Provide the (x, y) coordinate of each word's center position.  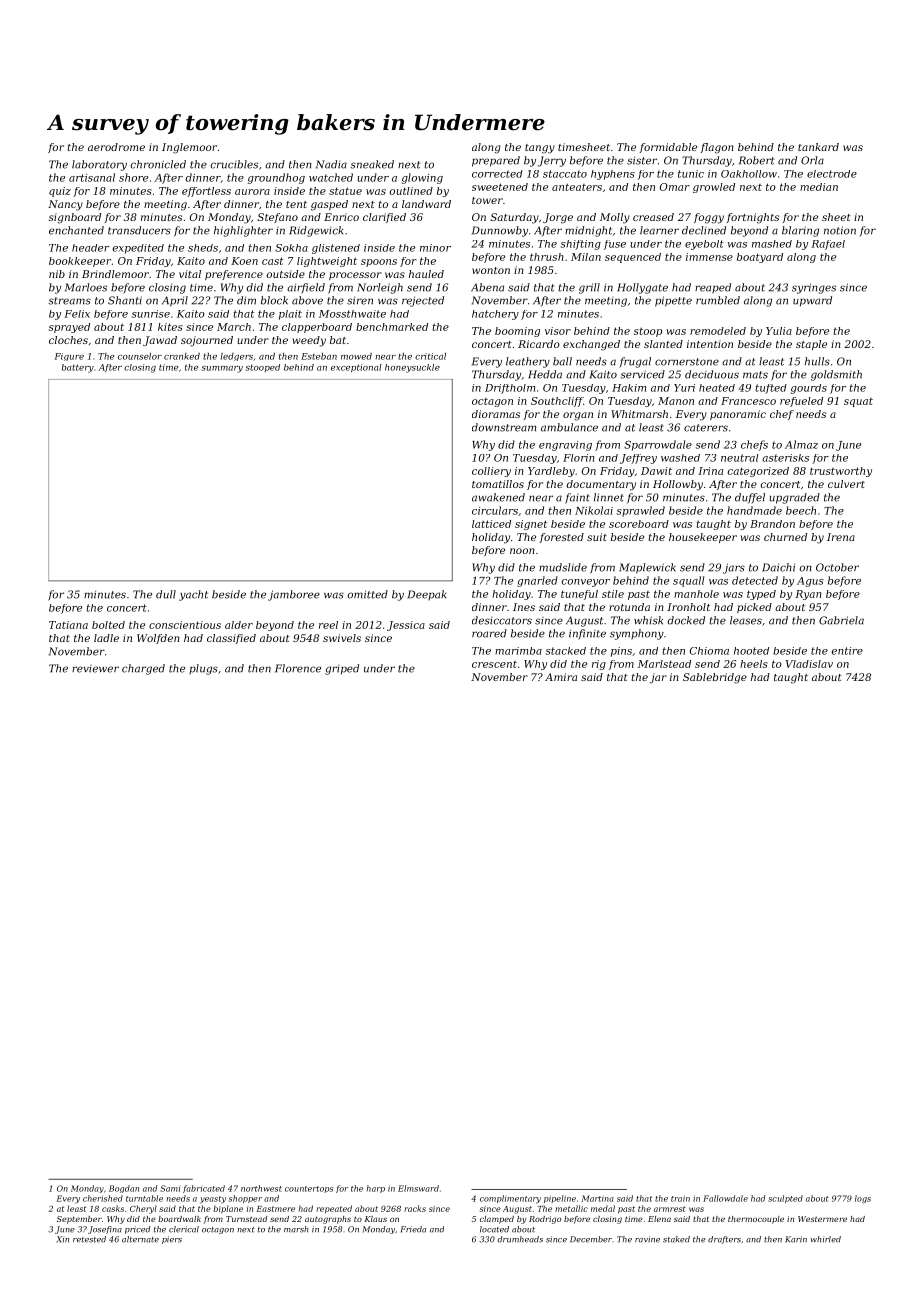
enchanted (76, 230)
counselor (140, 356)
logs (863, 1199)
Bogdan (124, 1189)
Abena (487, 287)
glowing (422, 178)
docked (686, 620)
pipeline (560, 1199)
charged (143, 669)
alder (239, 625)
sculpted (785, 1199)
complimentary (510, 1199)
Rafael (828, 245)
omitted (367, 594)
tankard (818, 147)
